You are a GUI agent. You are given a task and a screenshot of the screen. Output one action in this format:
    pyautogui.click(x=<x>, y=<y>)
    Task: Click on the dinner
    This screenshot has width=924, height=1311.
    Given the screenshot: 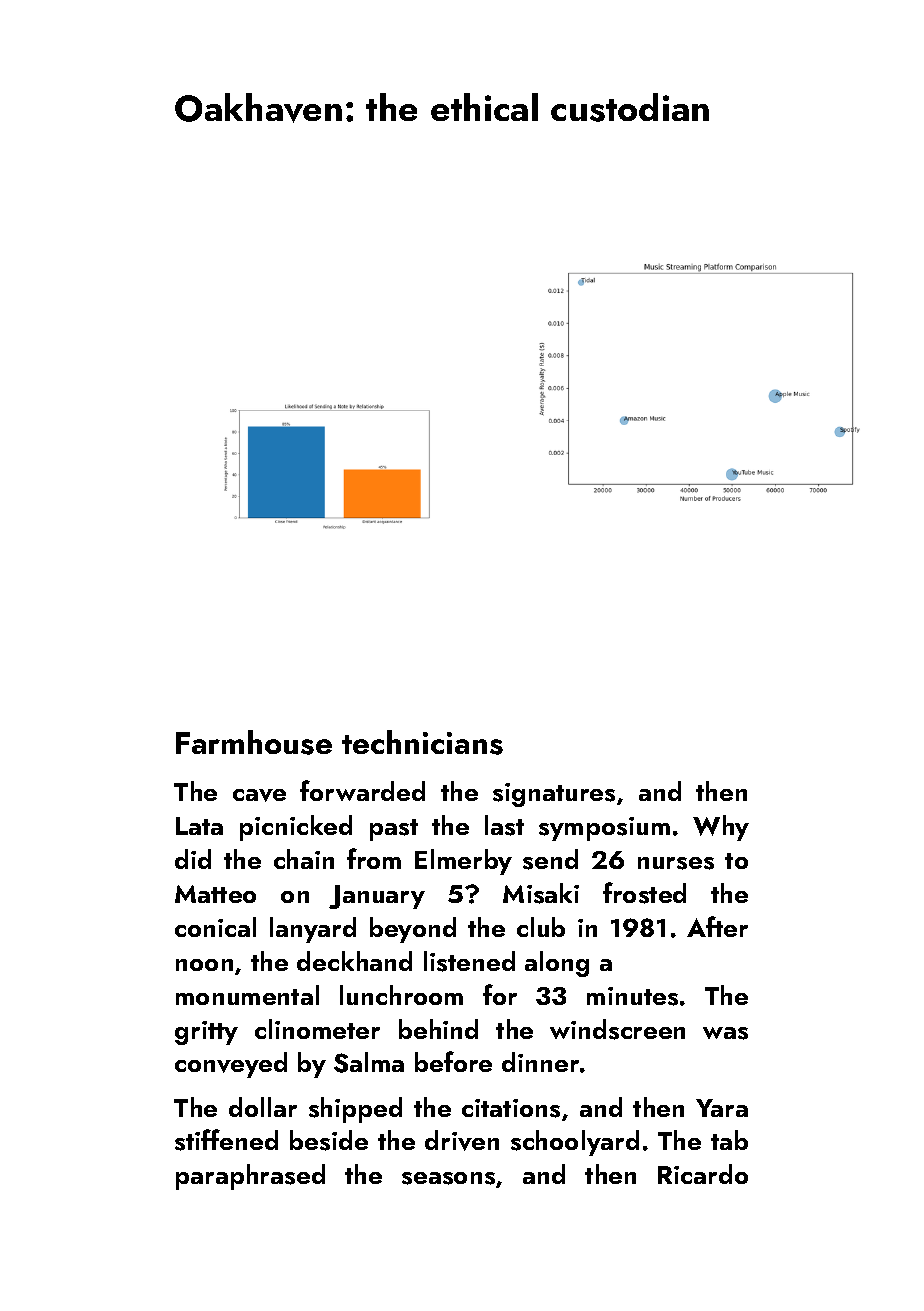 What is the action you would take?
    pyautogui.click(x=540, y=1062)
